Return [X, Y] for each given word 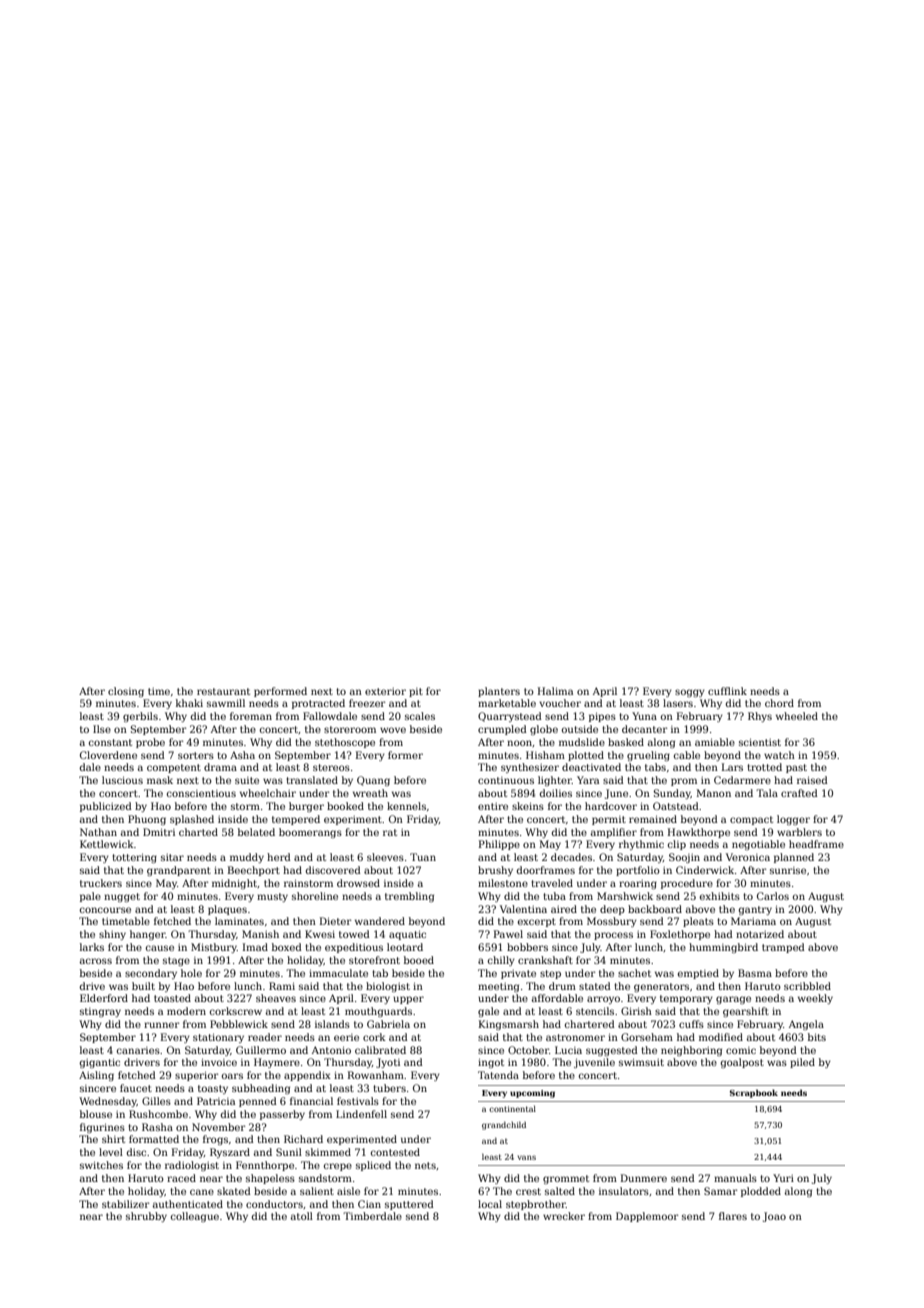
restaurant [223, 691]
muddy [247, 858]
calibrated [380, 1050]
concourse [105, 910]
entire [493, 806]
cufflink [727, 691]
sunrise [788, 870]
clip [677, 845]
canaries [138, 1050]
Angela [806, 1025]
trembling [409, 897]
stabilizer [126, 1204]
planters [499, 692]
